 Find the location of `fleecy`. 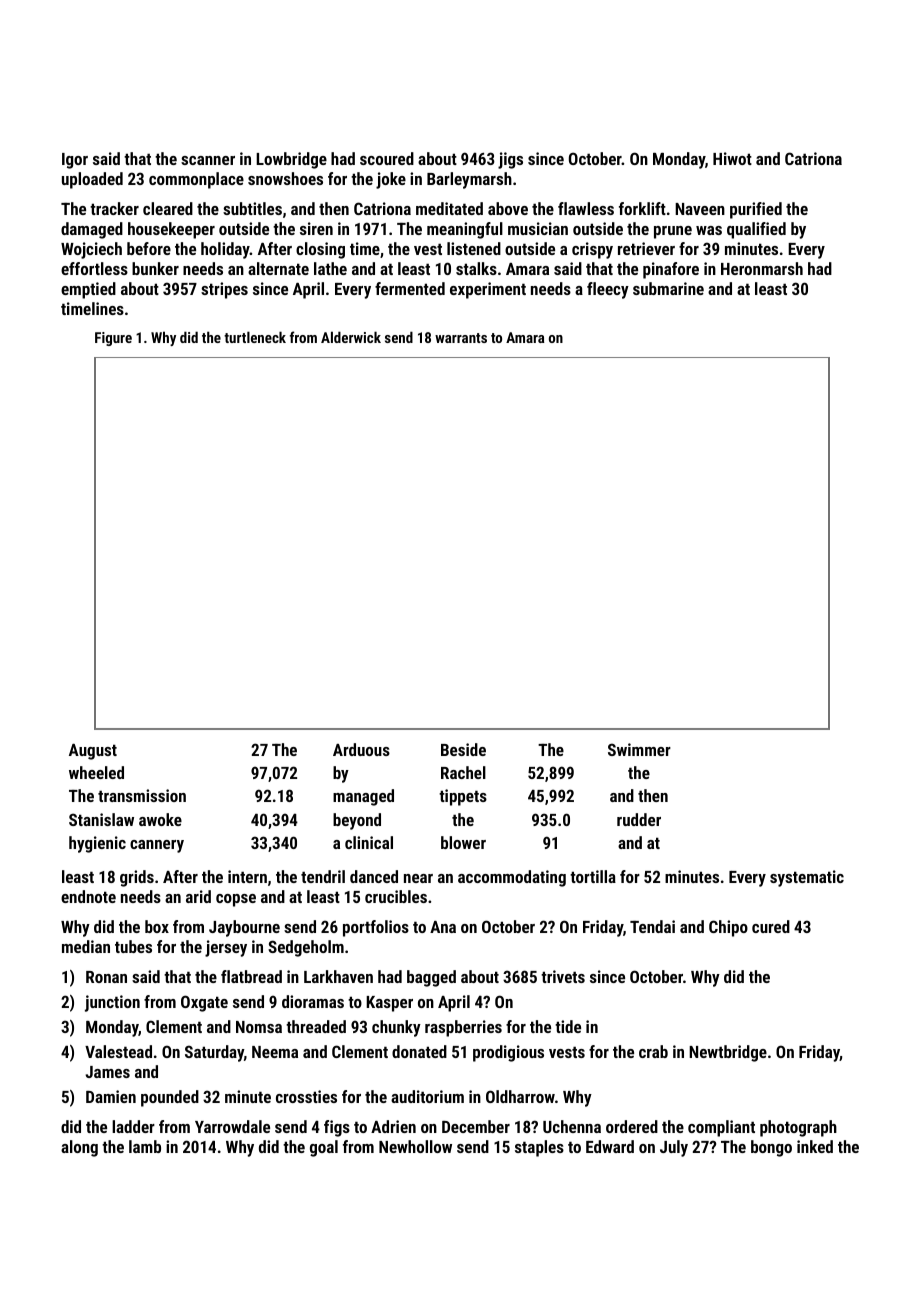

fleecy is located at coordinates (608, 290).
